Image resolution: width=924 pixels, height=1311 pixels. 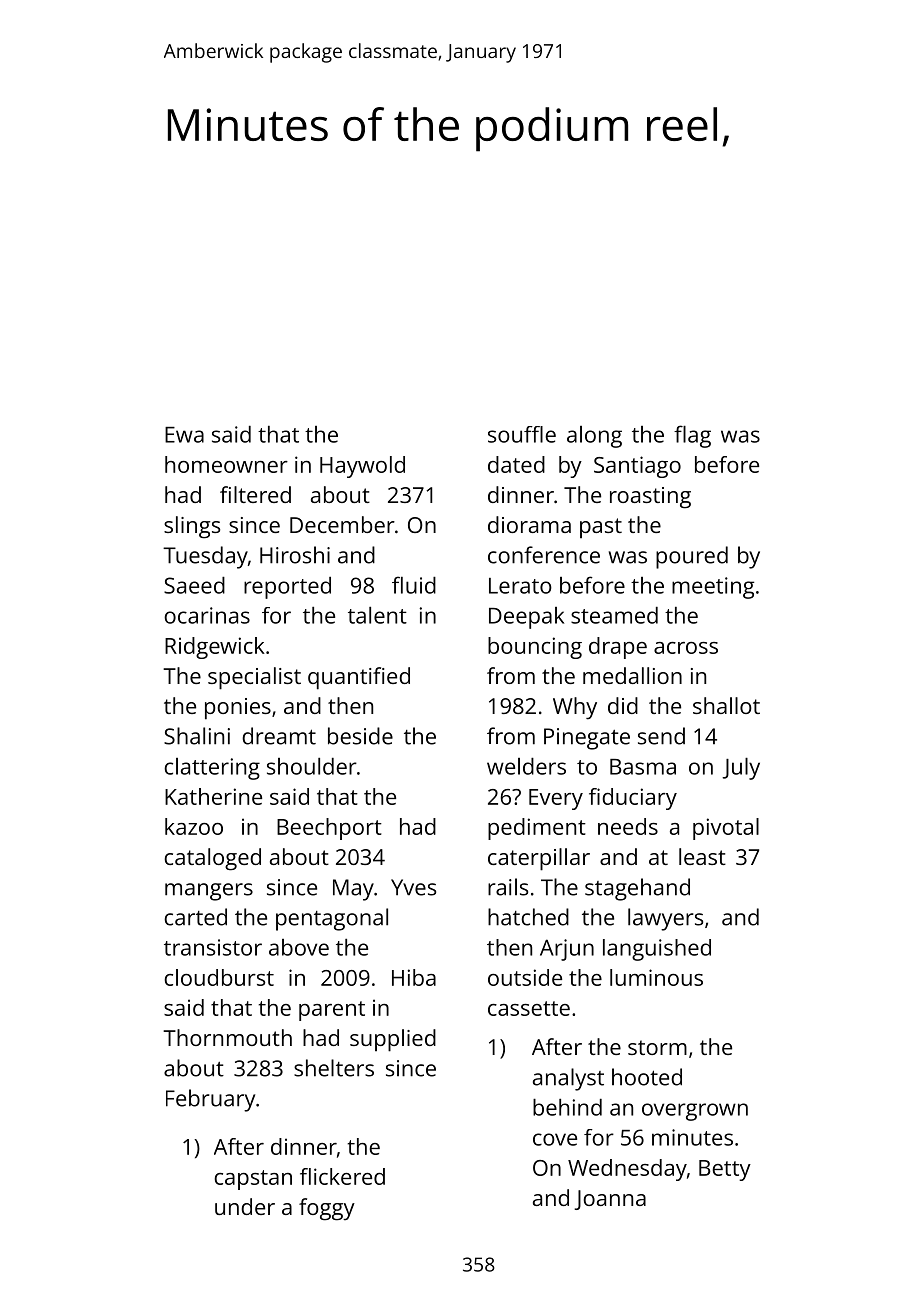 I want to click on homeowner, so click(x=226, y=464).
